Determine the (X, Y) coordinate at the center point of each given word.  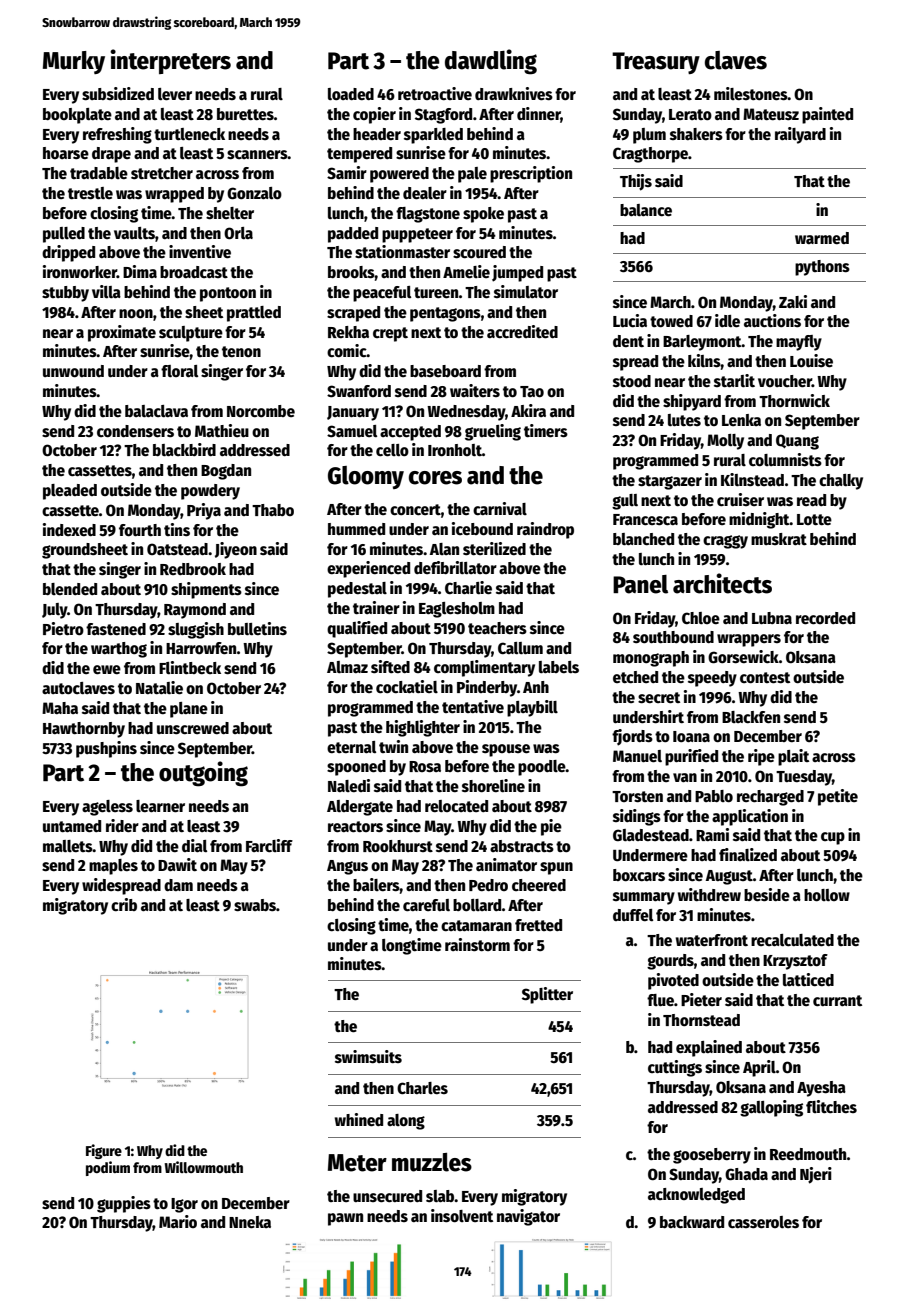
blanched (643, 539)
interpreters (170, 61)
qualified (357, 629)
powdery (210, 492)
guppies (124, 1204)
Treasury (656, 63)
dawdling (491, 62)
